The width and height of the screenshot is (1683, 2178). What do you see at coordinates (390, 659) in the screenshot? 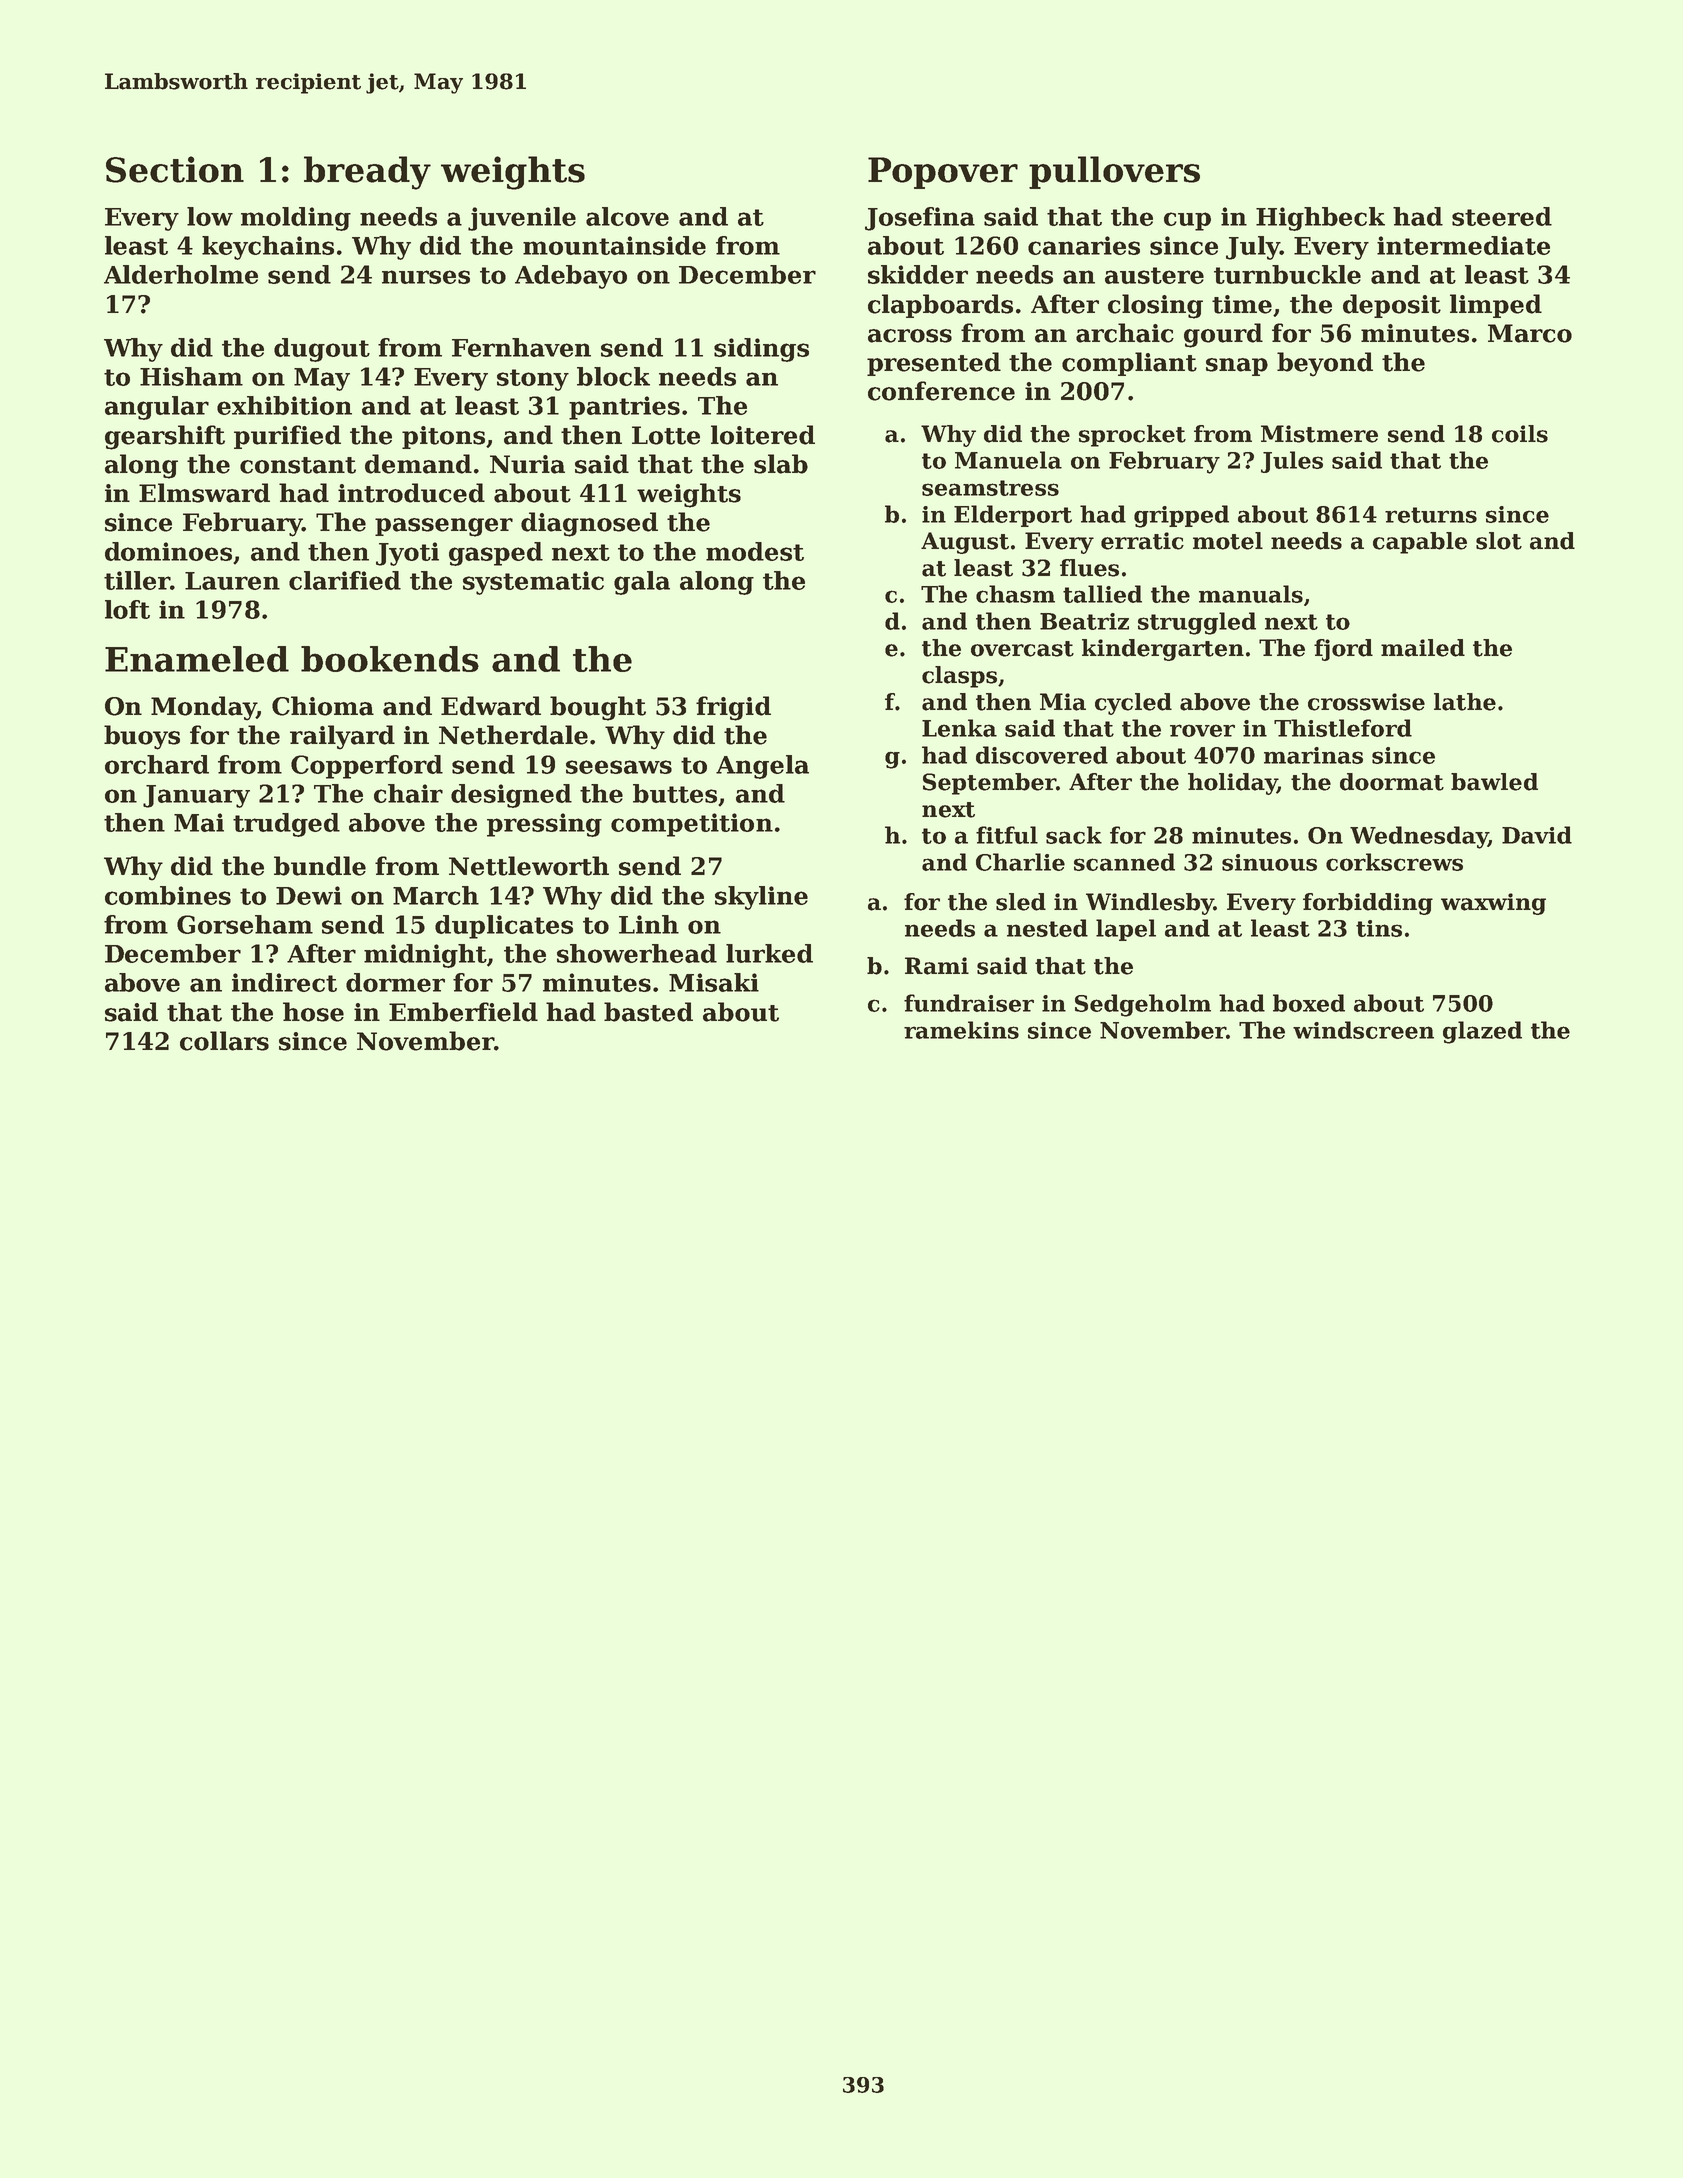
I see `bookends` at bounding box center [390, 659].
